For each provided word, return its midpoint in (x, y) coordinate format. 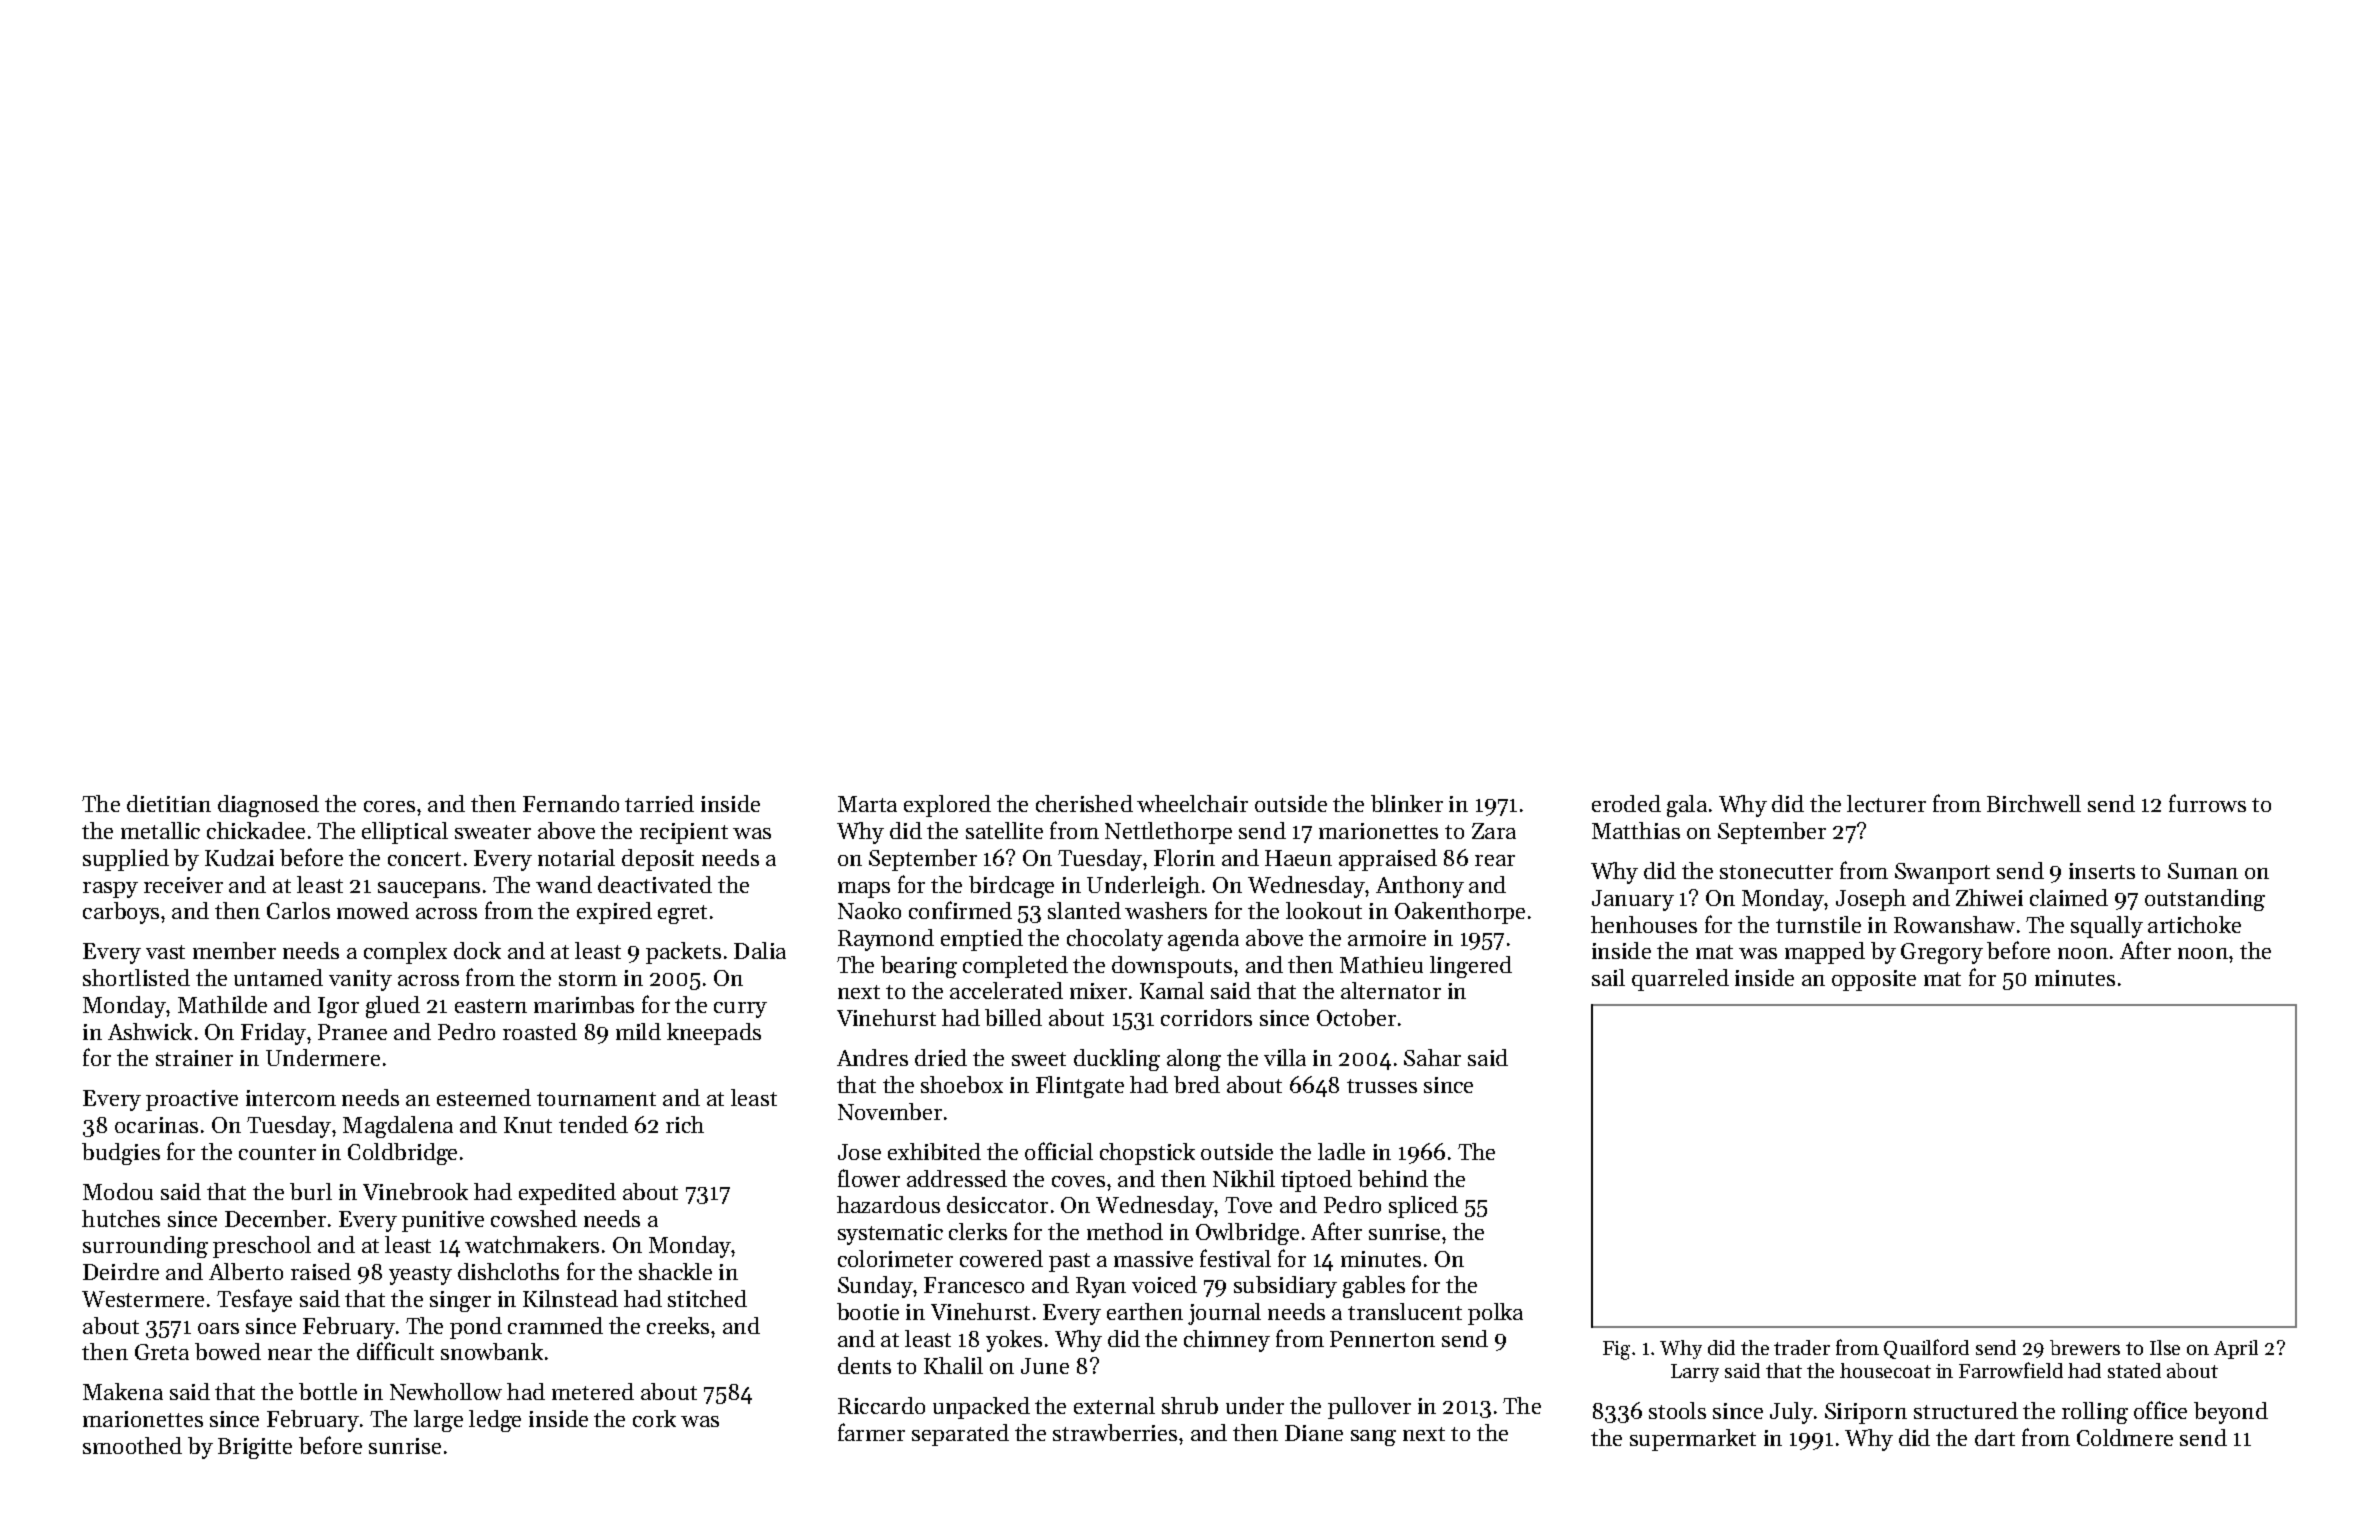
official (1059, 1151)
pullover (1369, 1408)
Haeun (1298, 858)
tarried (659, 803)
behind (1393, 1178)
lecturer (1886, 803)
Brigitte (255, 1448)
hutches (121, 1218)
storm (588, 979)
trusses (1382, 1086)
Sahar (1432, 1057)
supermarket (1693, 1440)
